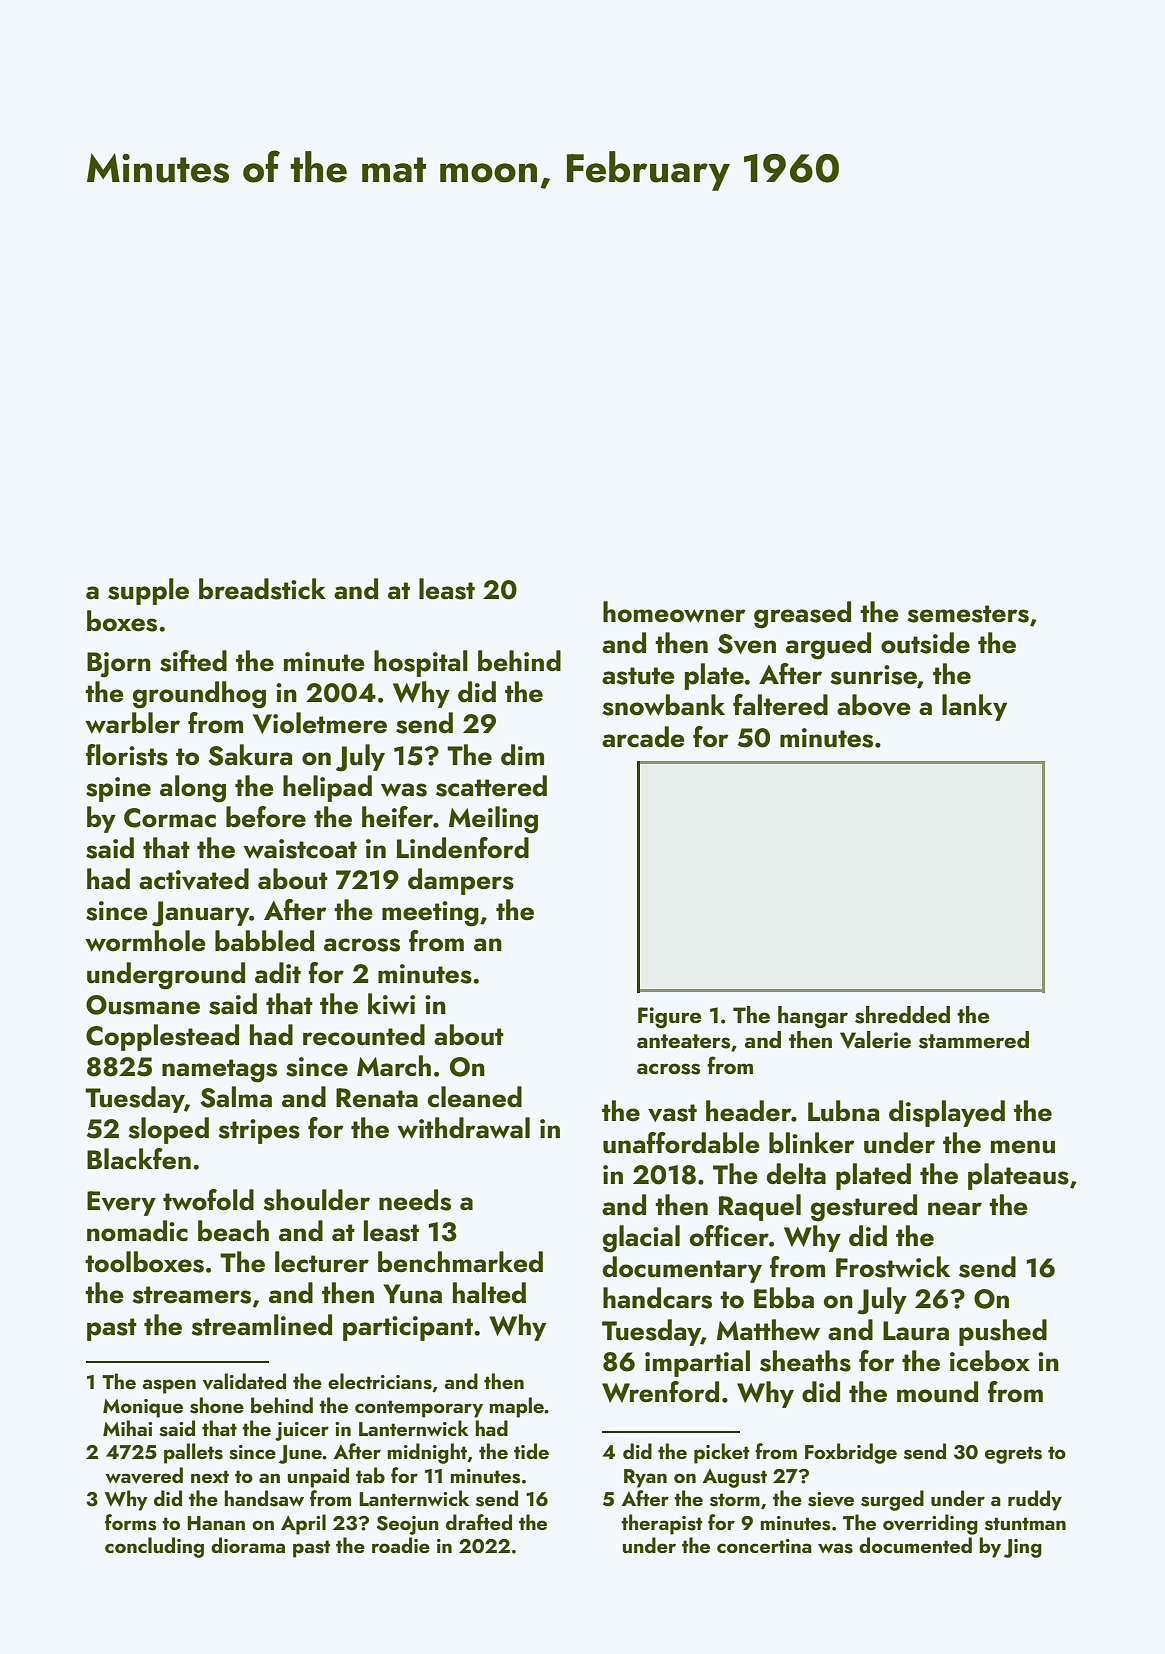 Image resolution: width=1165 pixels, height=1654 pixels. Describe the element at coordinates (208, 1200) in the screenshot. I see `twofold` at that location.
